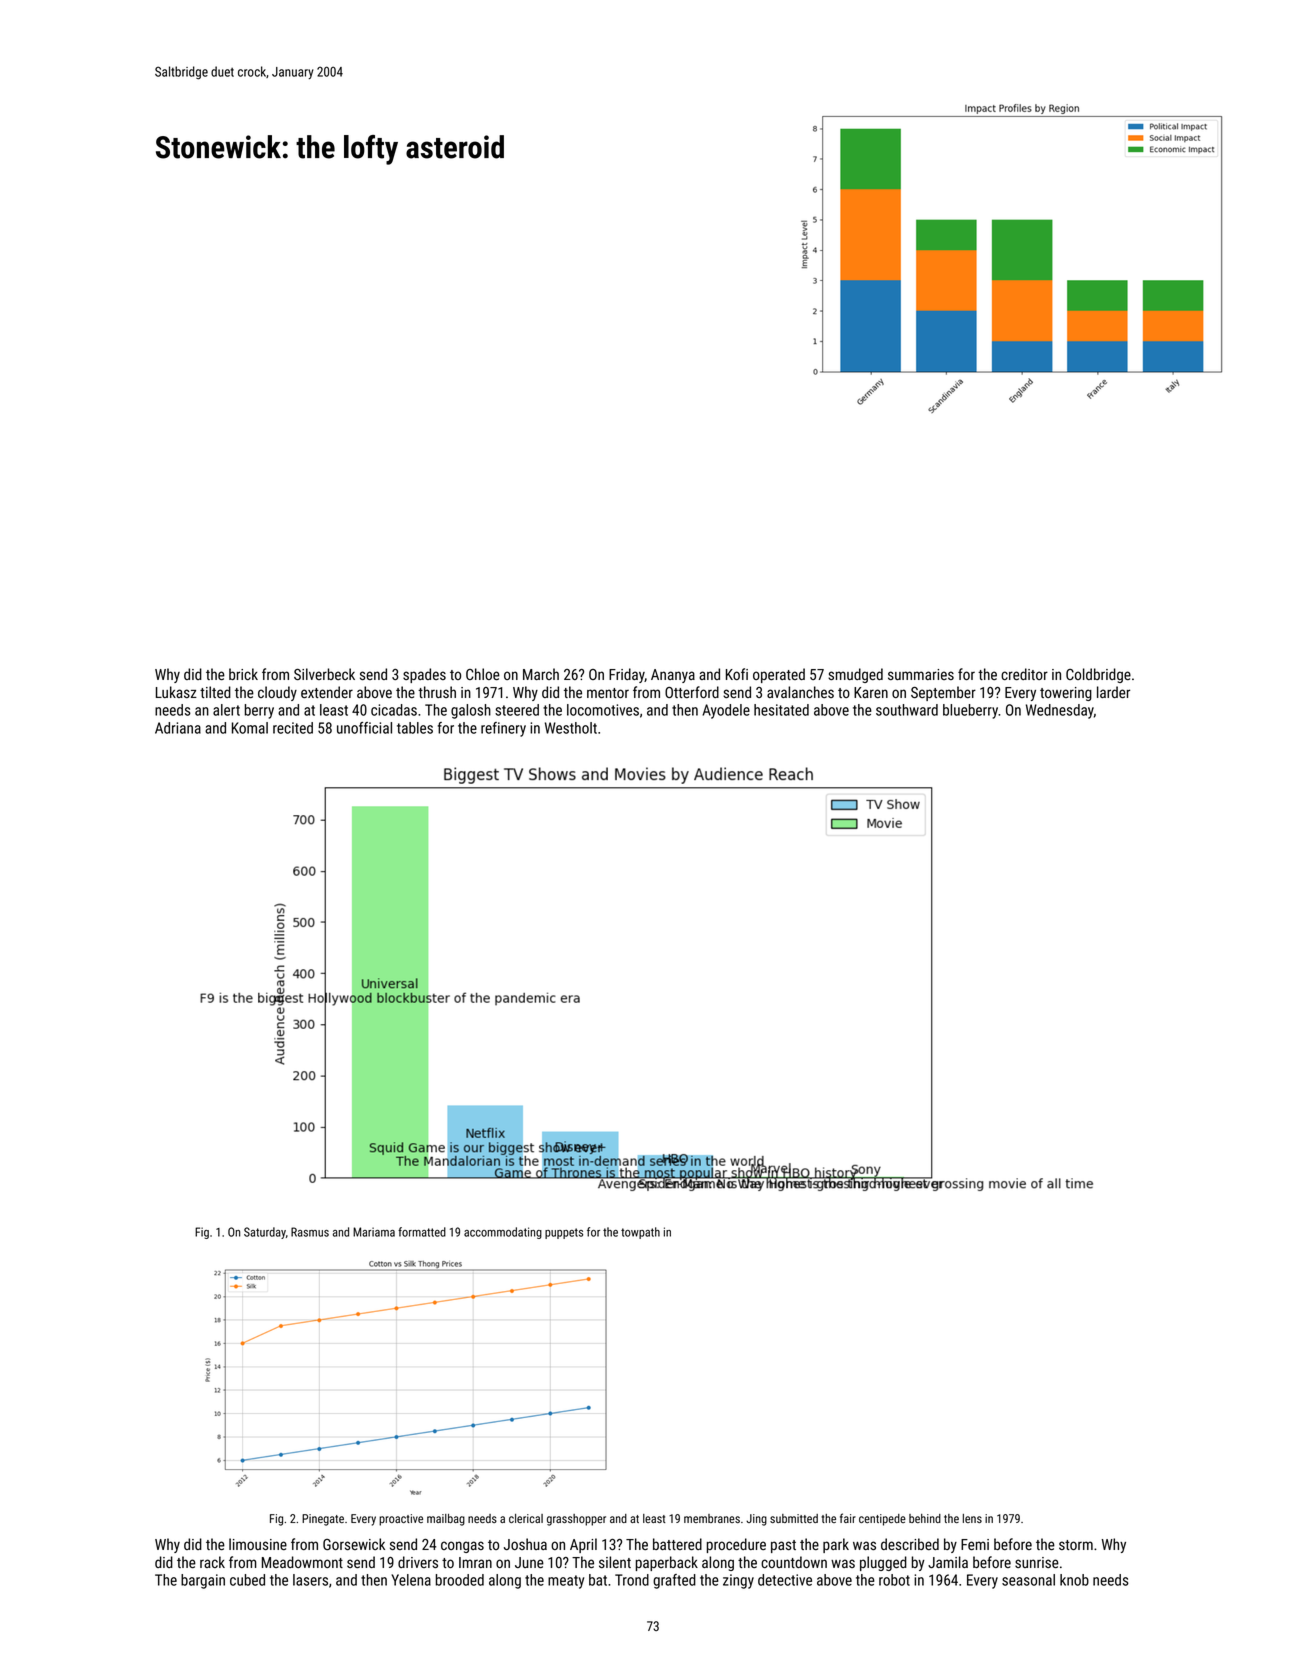 This image has width=1293, height=1673. Describe the element at coordinates (640, 1233) in the image. I see `towpath` at that location.
